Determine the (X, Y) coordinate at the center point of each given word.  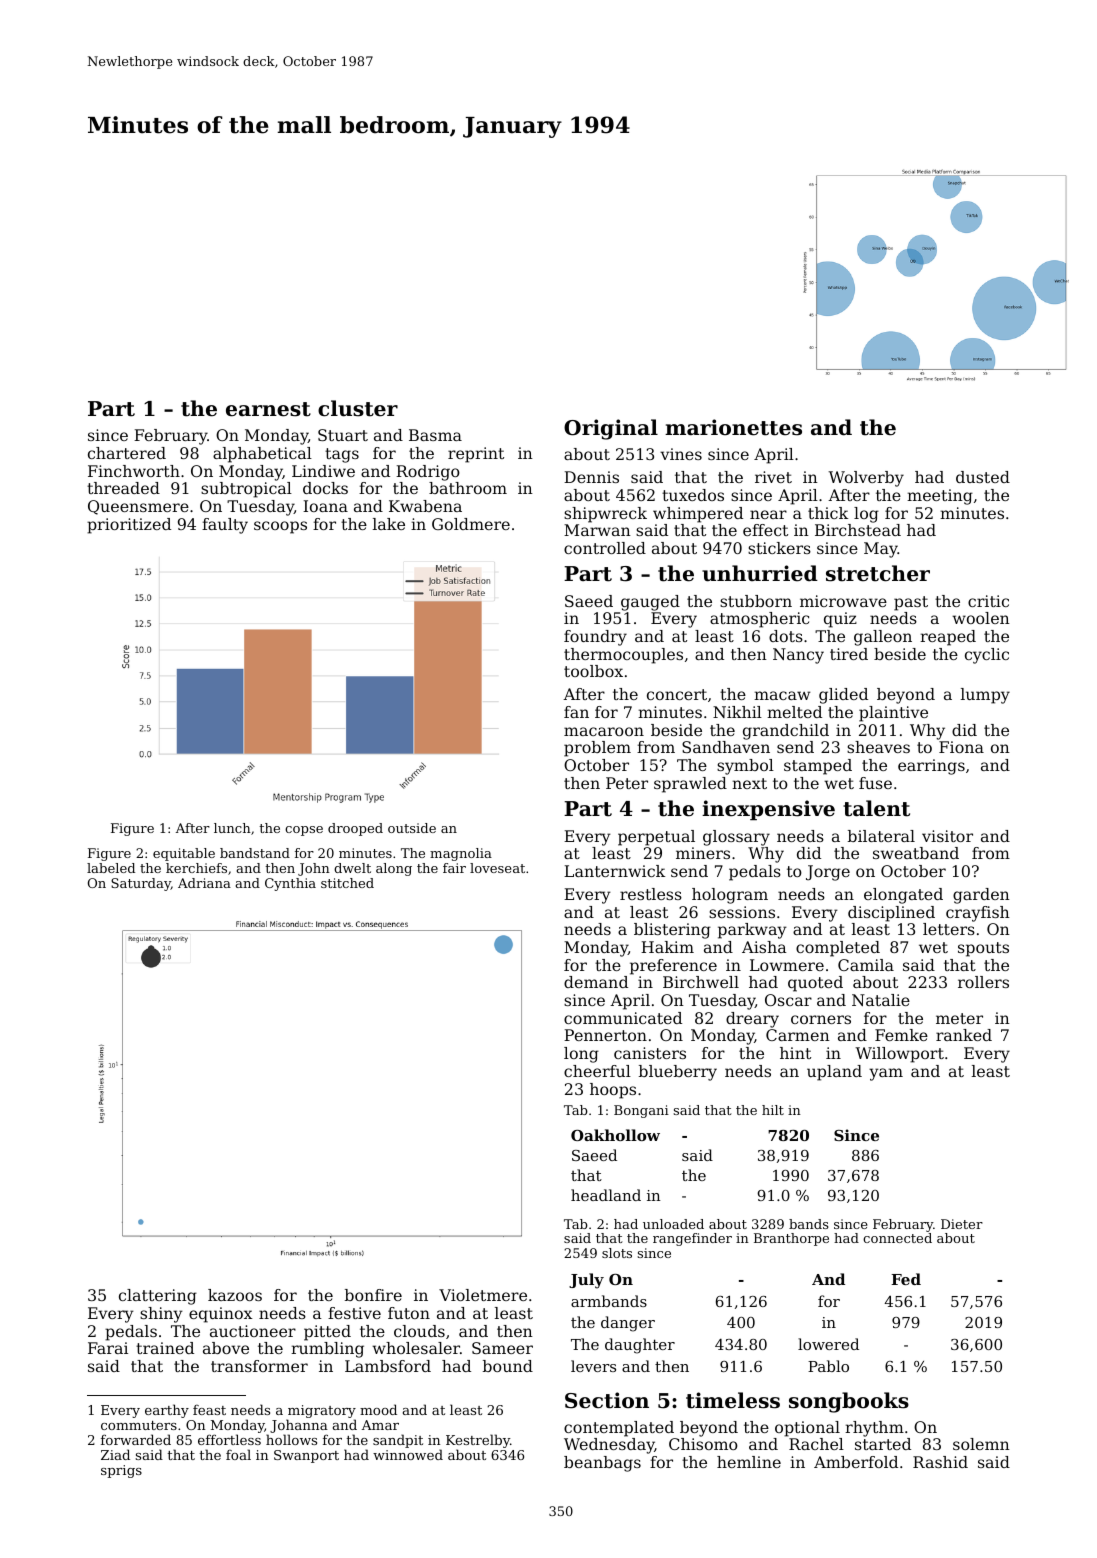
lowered (828, 1344)
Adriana (204, 883)
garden (981, 896)
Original (611, 429)
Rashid (940, 1462)
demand (596, 982)
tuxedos (693, 495)
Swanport (306, 1456)
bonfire (373, 1295)
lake (389, 524)
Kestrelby (478, 1441)
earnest (268, 409)
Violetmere (483, 1295)
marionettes (733, 427)
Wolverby (866, 479)
